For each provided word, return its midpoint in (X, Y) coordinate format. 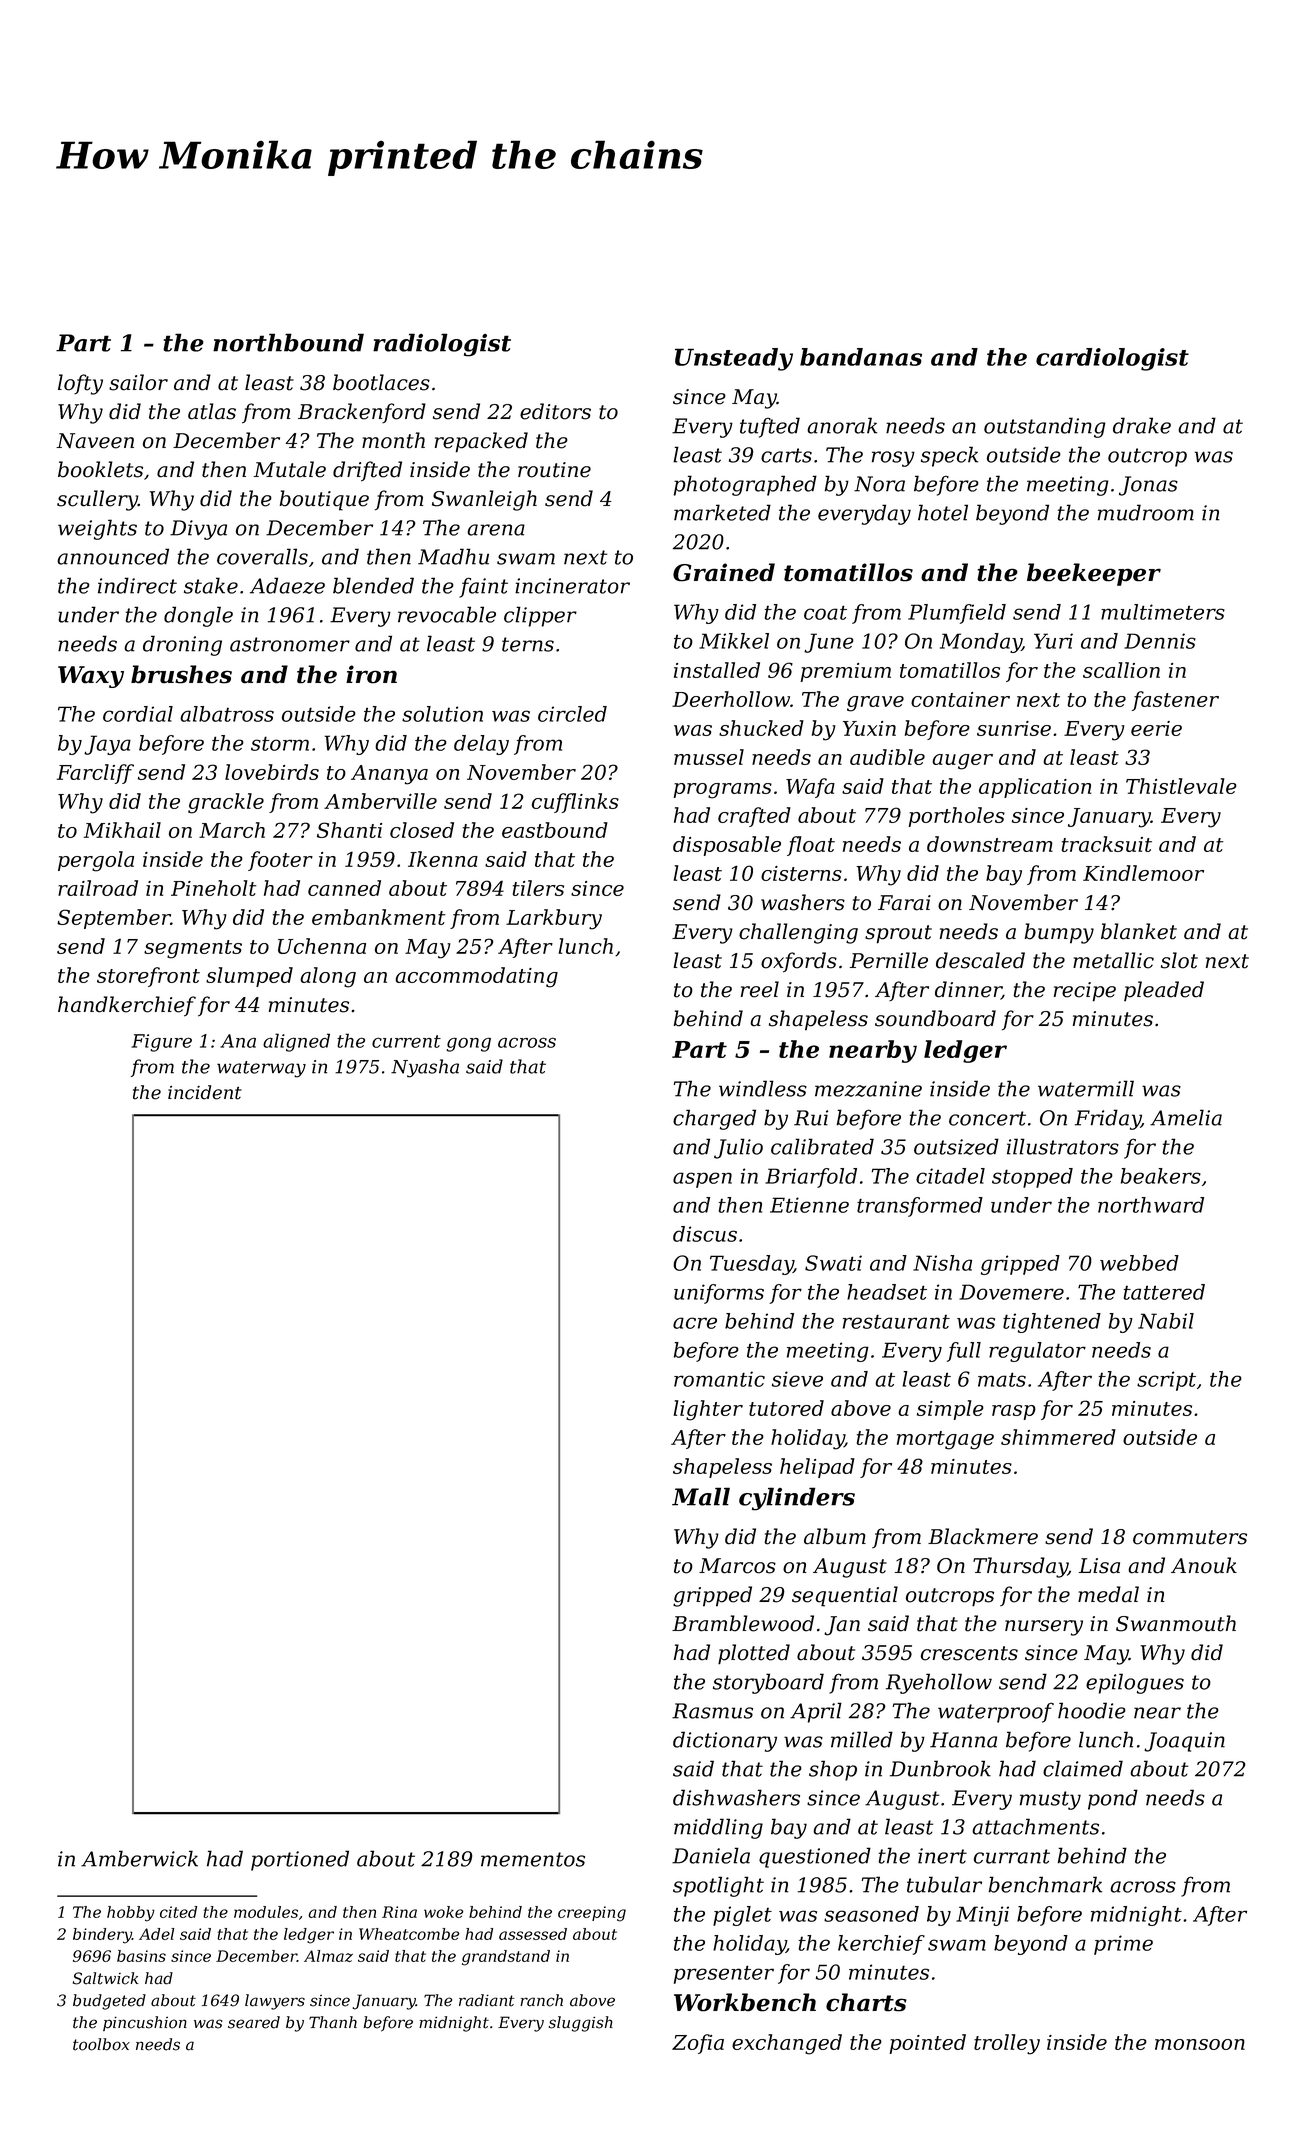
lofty (80, 384)
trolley (1007, 2044)
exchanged (787, 2044)
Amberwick (139, 1858)
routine (554, 470)
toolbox (101, 2044)
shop (833, 1770)
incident (205, 1092)
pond (1113, 1799)
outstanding (1045, 427)
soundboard (935, 1018)
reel (760, 989)
